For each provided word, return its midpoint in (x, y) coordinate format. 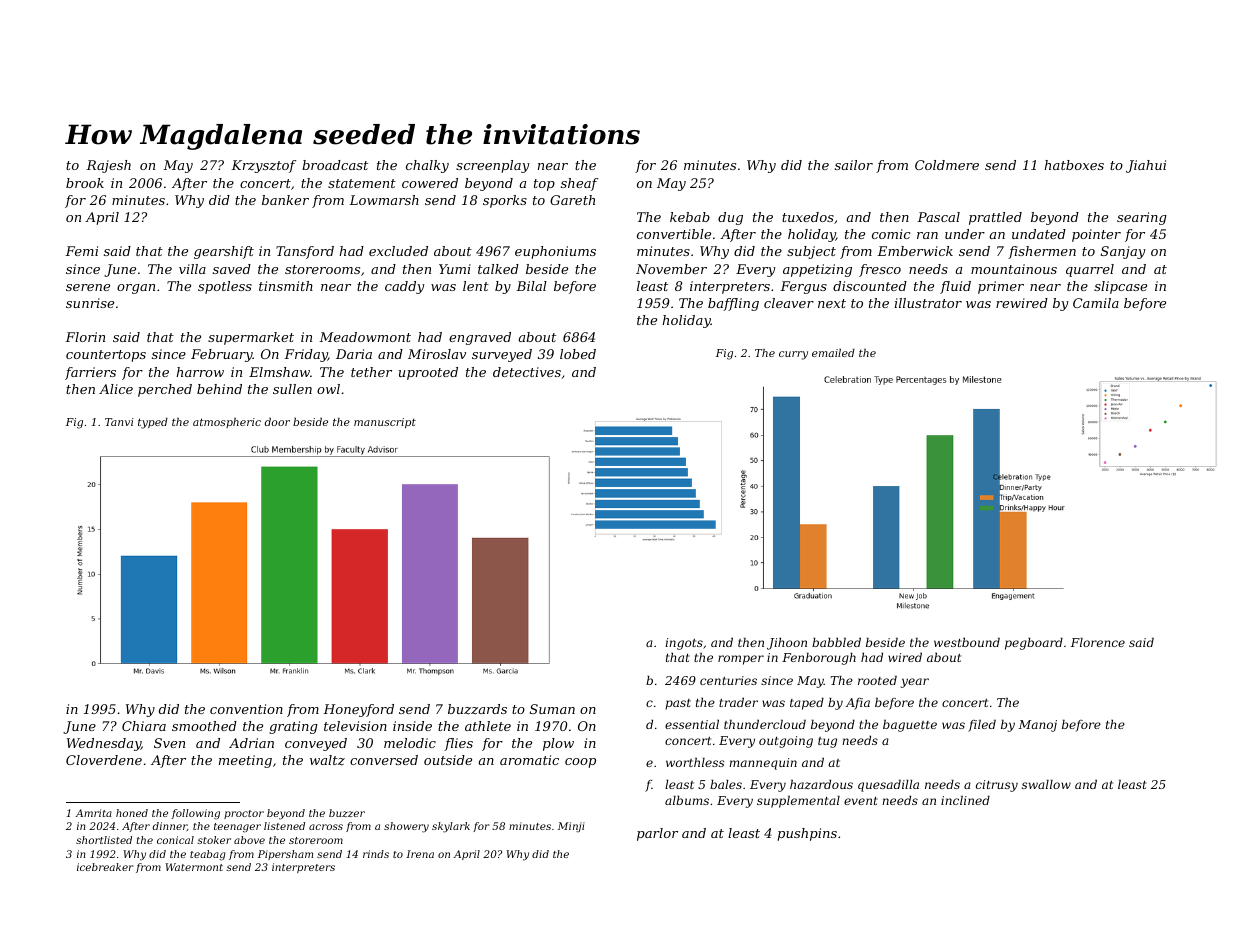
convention (246, 709)
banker (285, 200)
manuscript (385, 423)
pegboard (1034, 643)
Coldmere (947, 165)
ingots (684, 644)
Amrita (93, 813)
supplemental (798, 801)
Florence (1098, 642)
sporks (505, 201)
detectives (527, 372)
